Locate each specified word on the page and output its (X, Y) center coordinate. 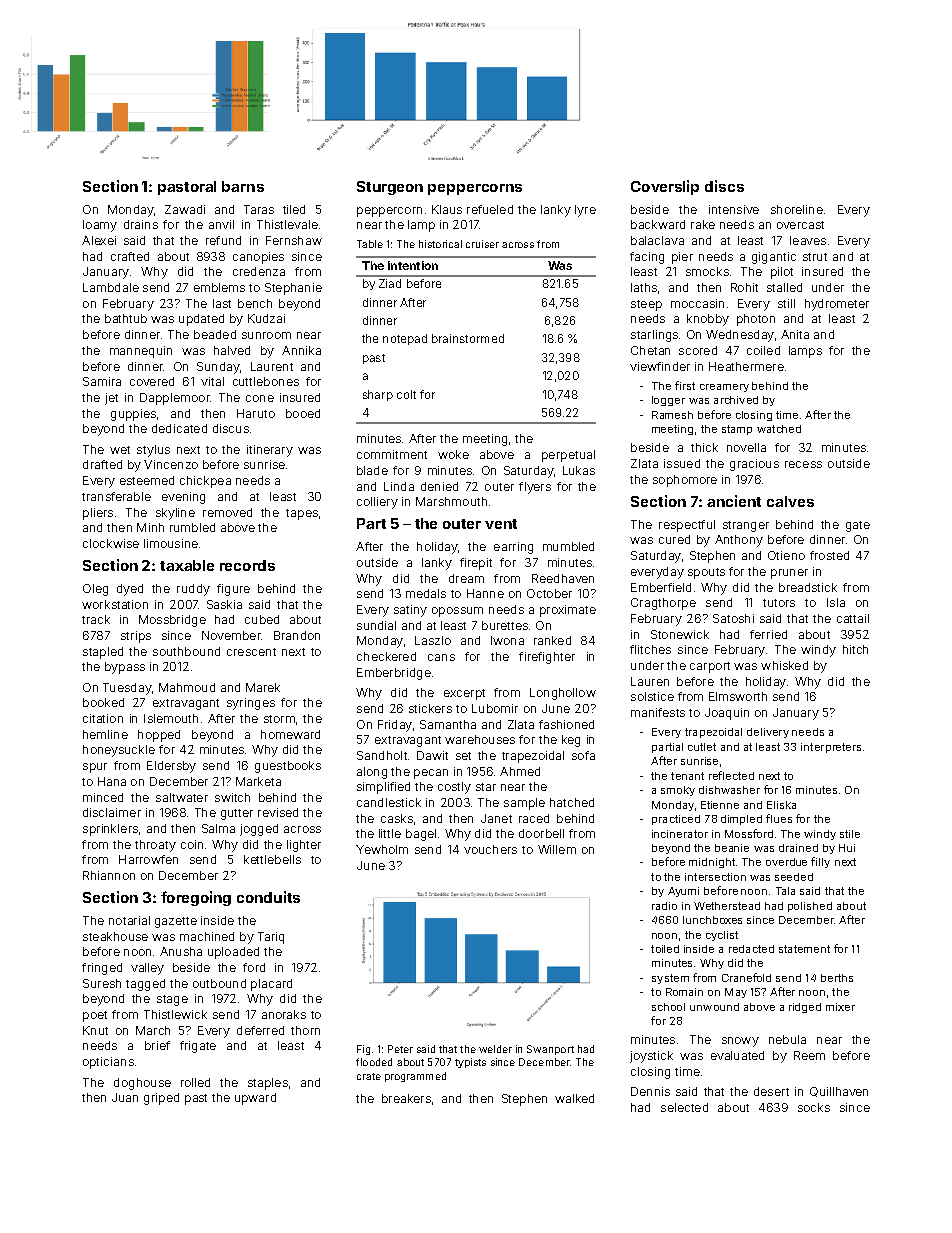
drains (141, 224)
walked (574, 1098)
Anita (795, 334)
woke (453, 454)
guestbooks (288, 767)
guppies (133, 415)
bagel (421, 835)
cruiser (482, 244)
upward (255, 1099)
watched (779, 429)
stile (850, 834)
